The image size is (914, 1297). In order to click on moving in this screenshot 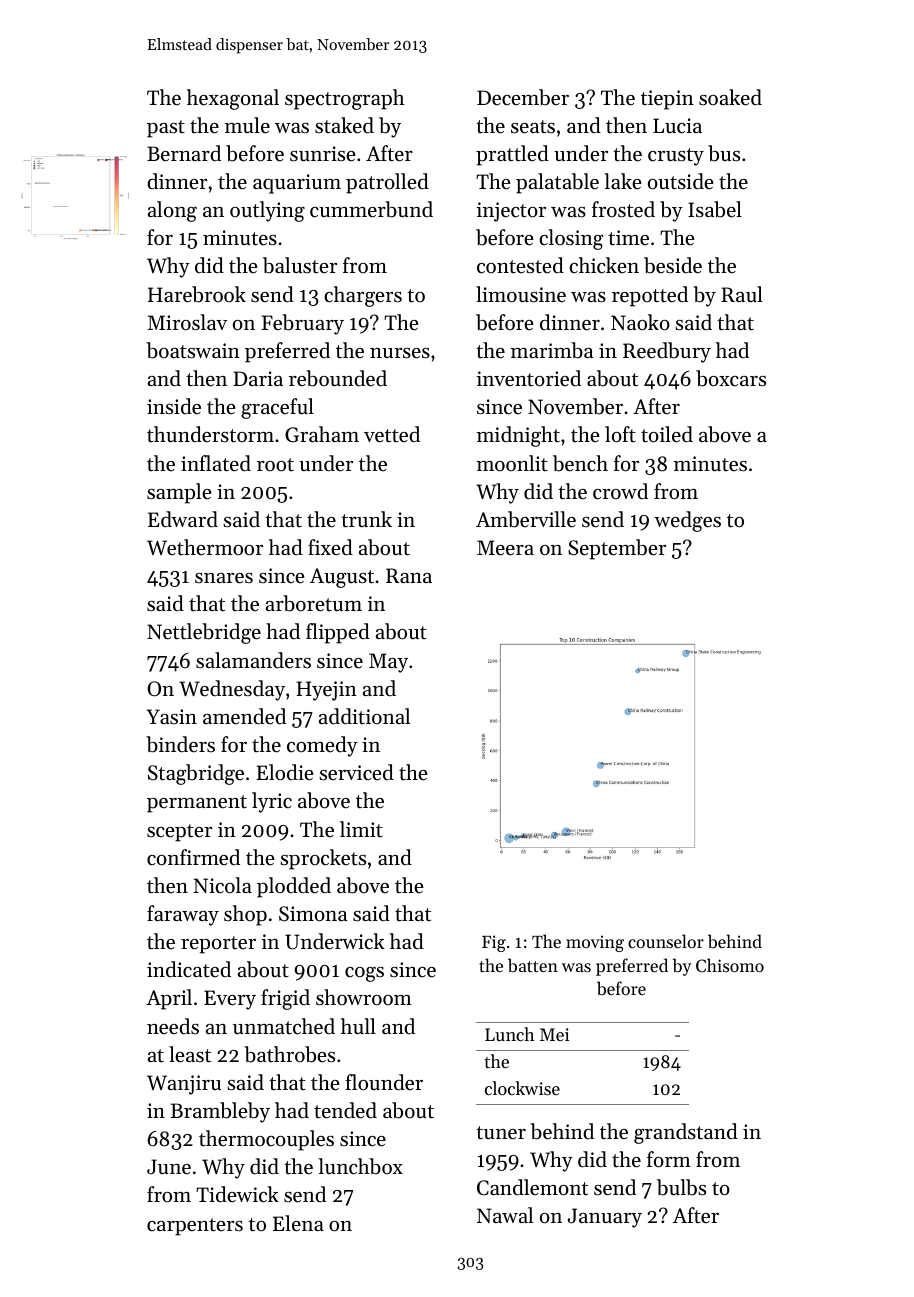, I will do `click(595, 943)`.
